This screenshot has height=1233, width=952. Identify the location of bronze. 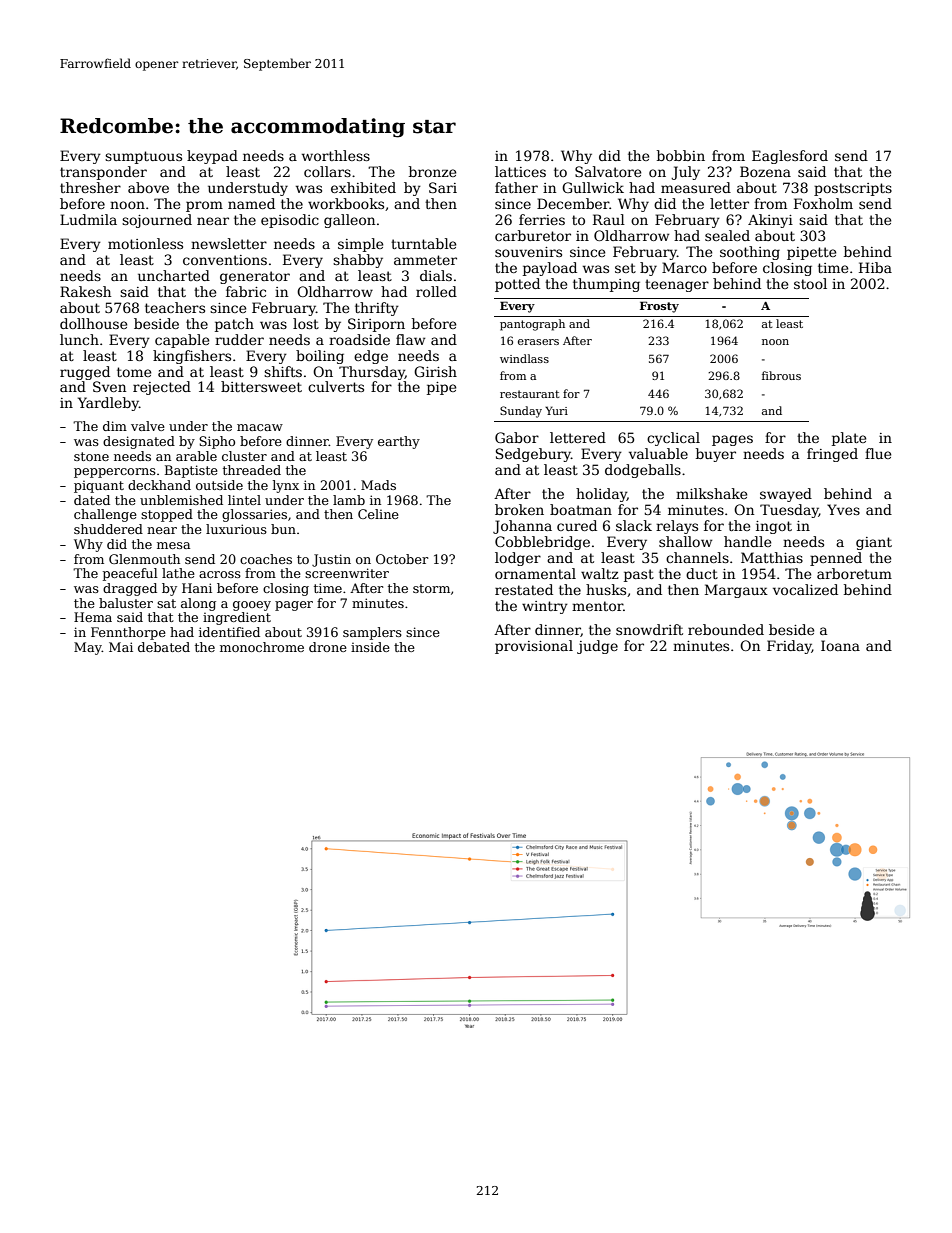
(433, 171).
